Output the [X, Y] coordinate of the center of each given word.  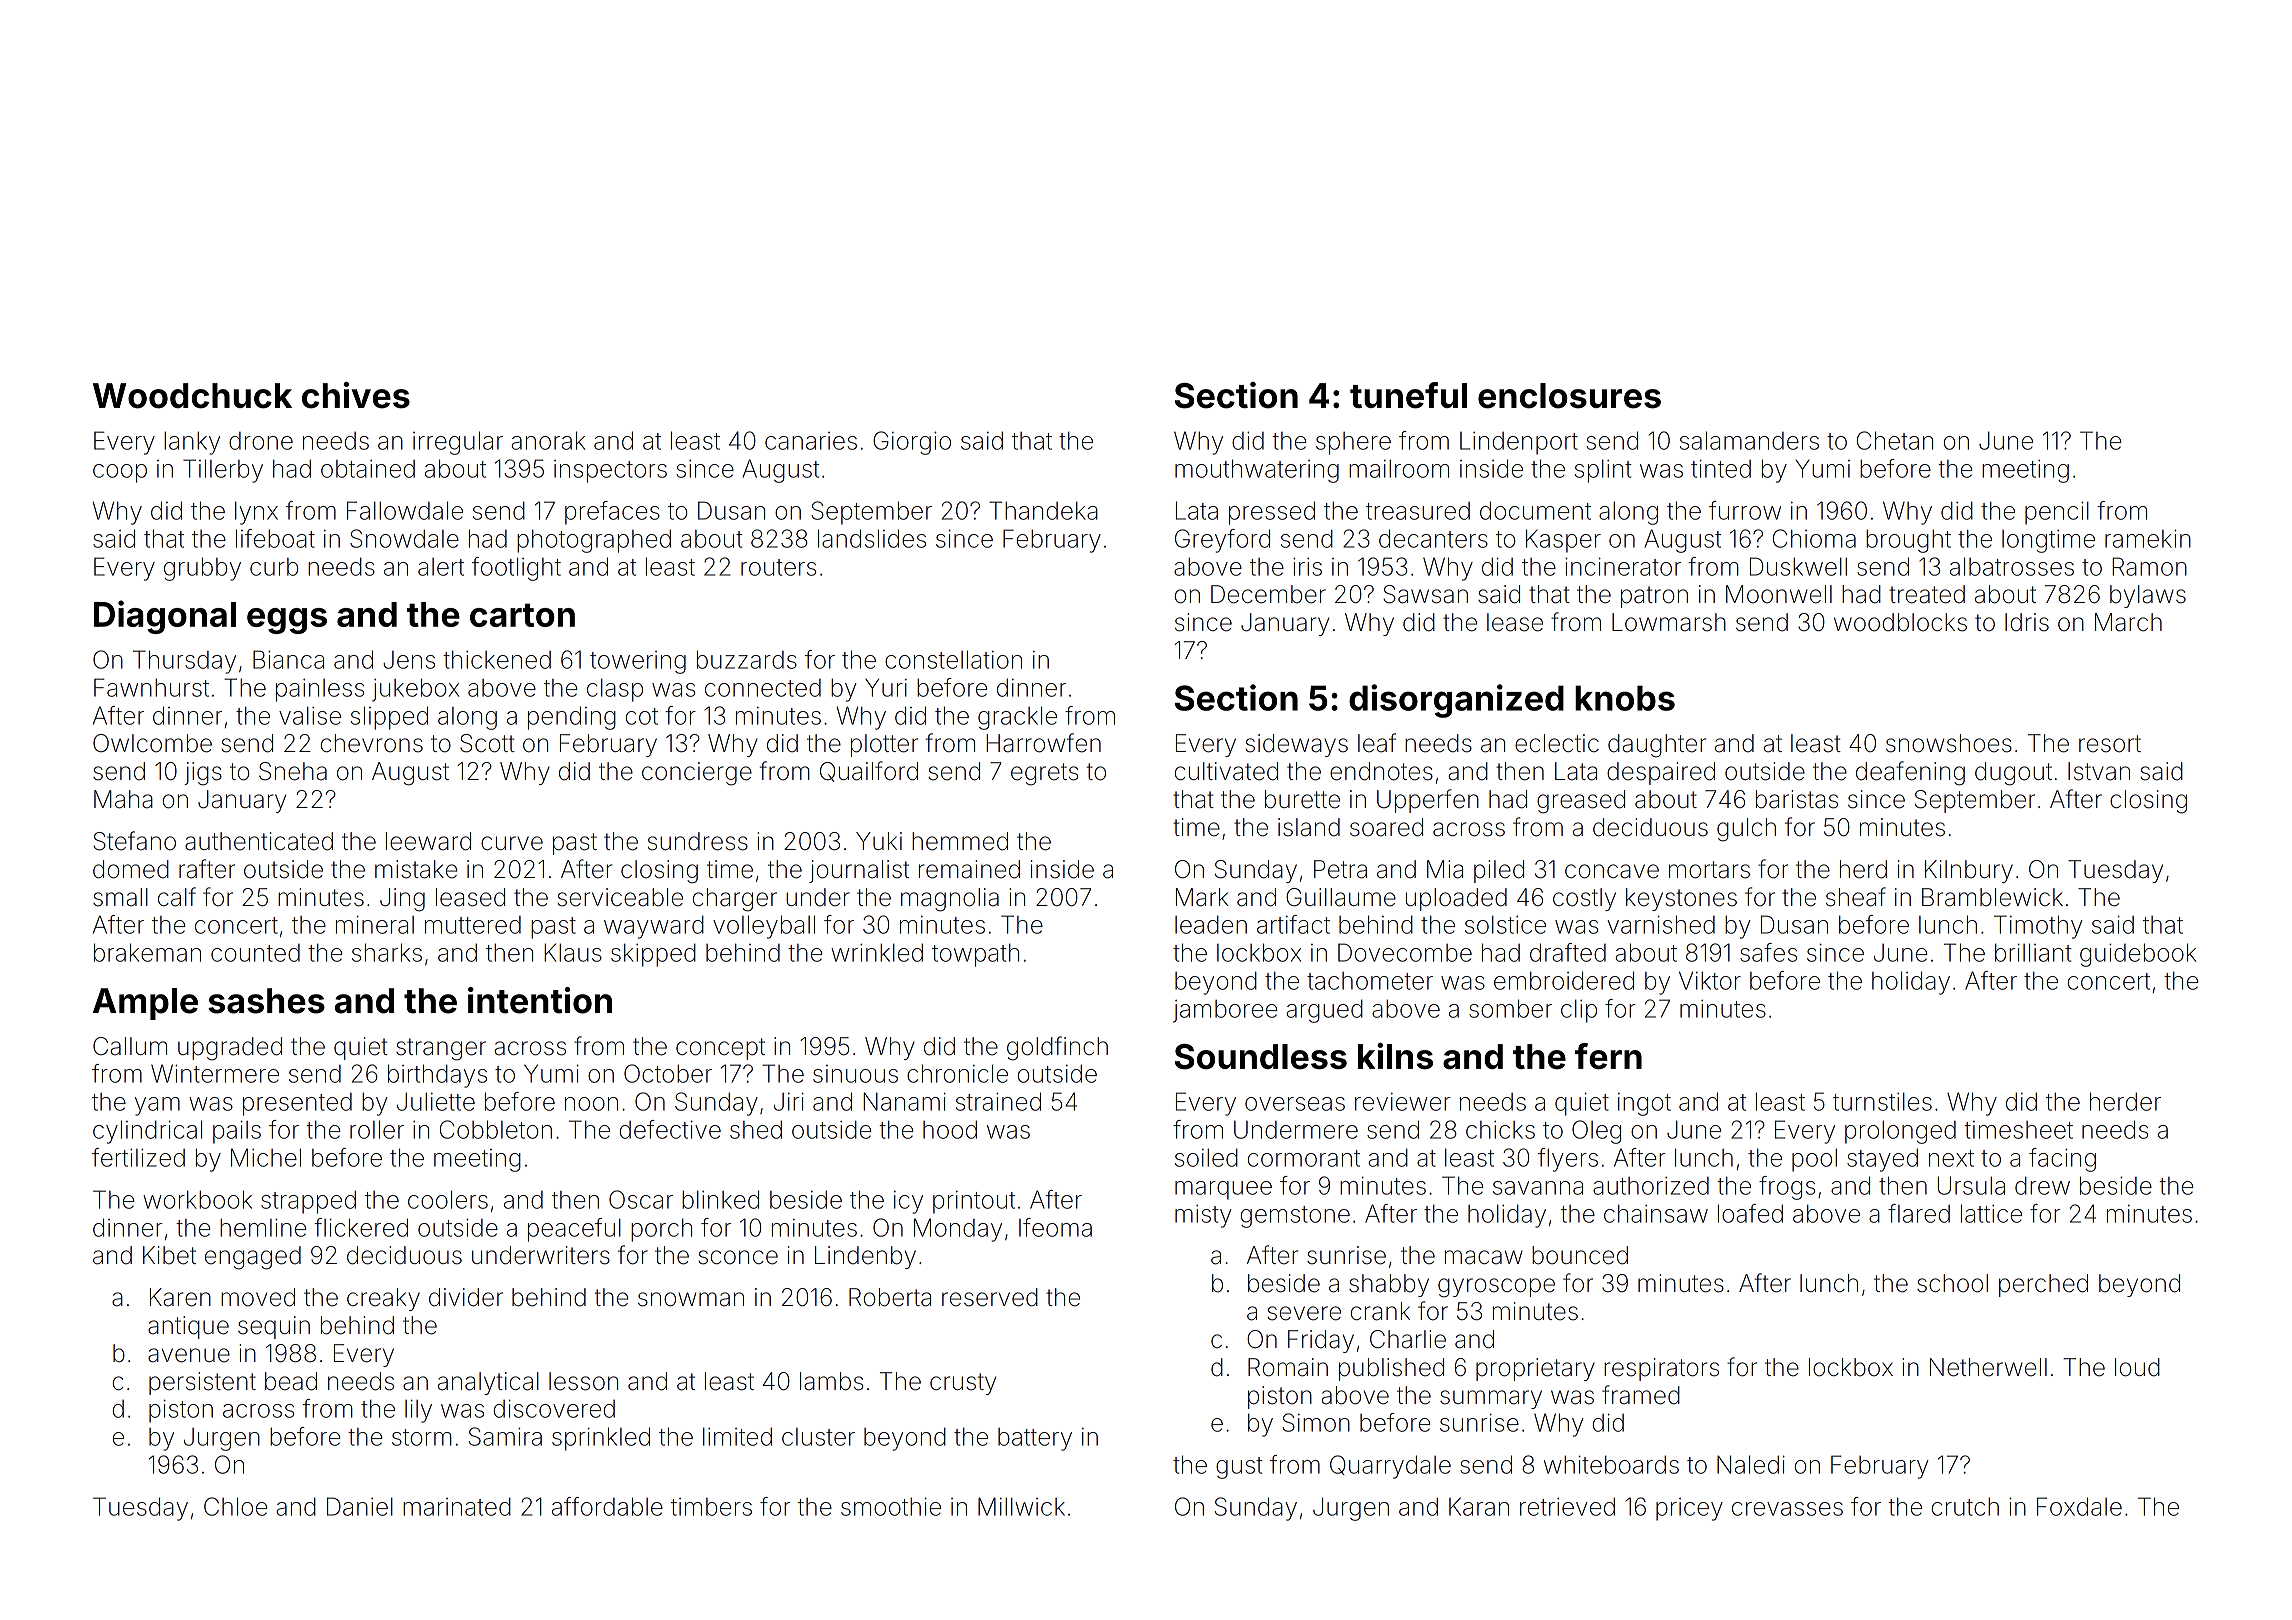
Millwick [1021, 1506]
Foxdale [2079, 1506]
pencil [2057, 513]
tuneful [1408, 395]
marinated [457, 1506]
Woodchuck [192, 396]
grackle [1017, 718]
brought [1908, 541]
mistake [416, 869]
